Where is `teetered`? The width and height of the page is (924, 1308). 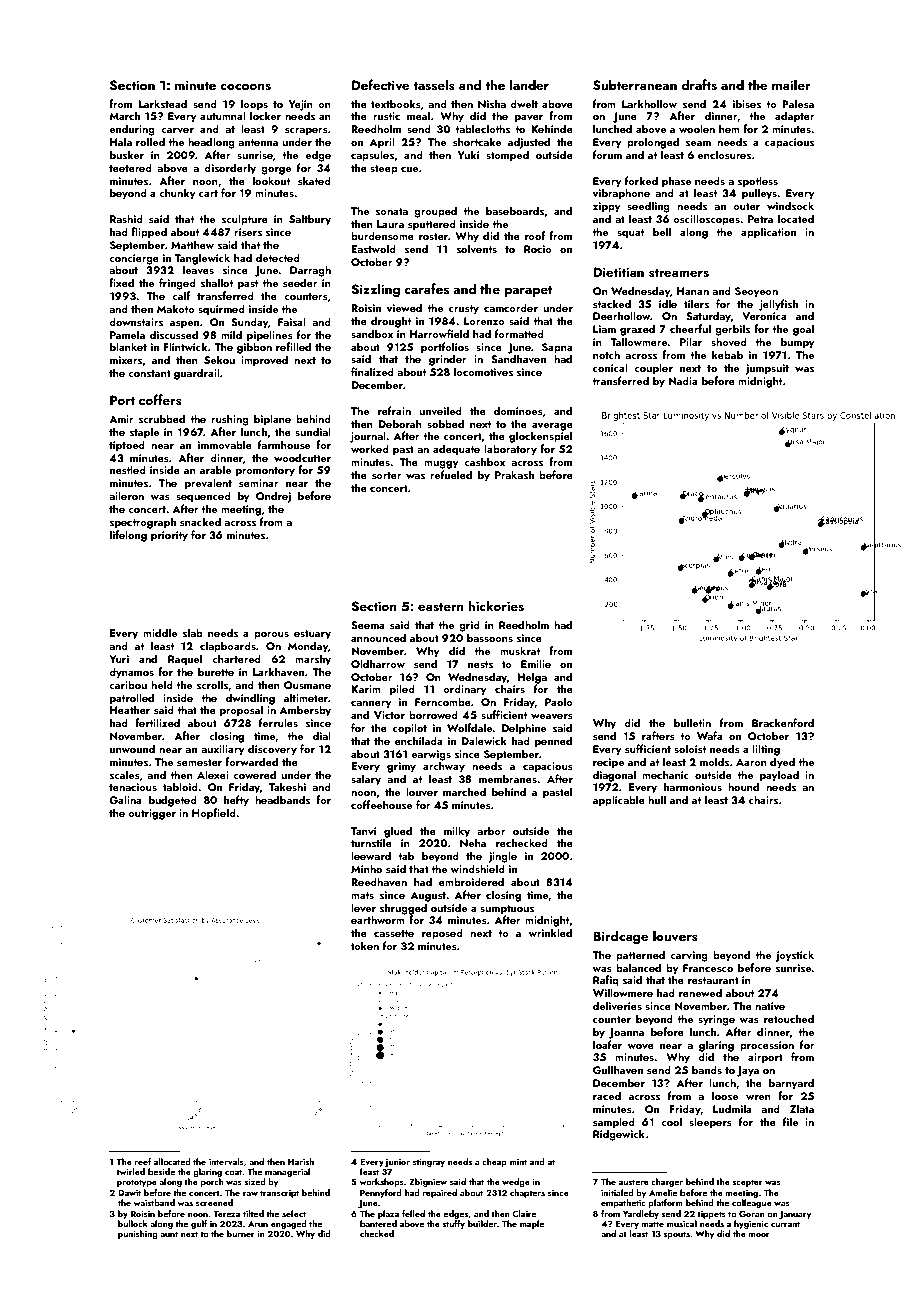
teetered is located at coordinates (130, 167).
